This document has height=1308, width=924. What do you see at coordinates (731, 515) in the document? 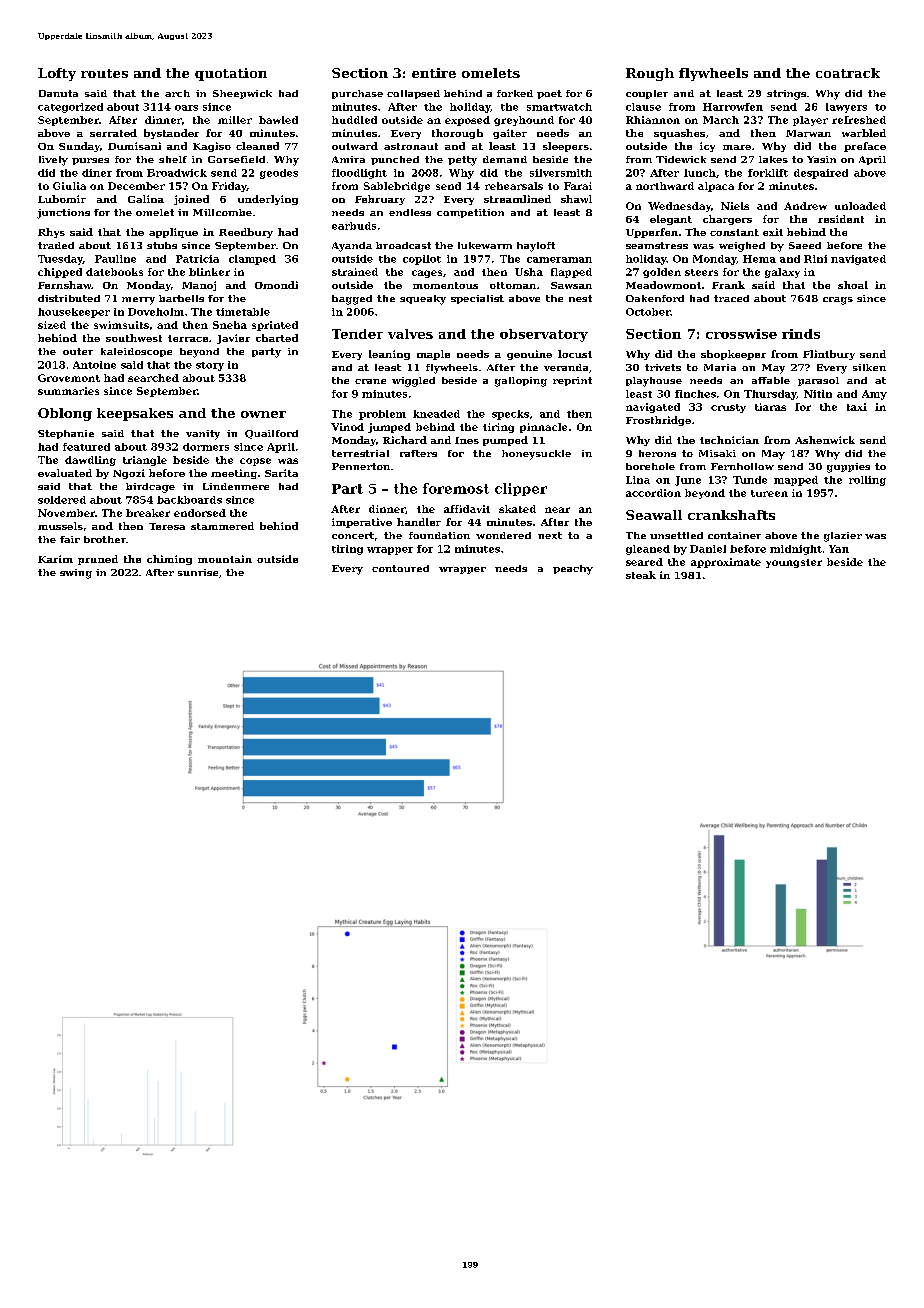
I see `crankshafts` at bounding box center [731, 515].
